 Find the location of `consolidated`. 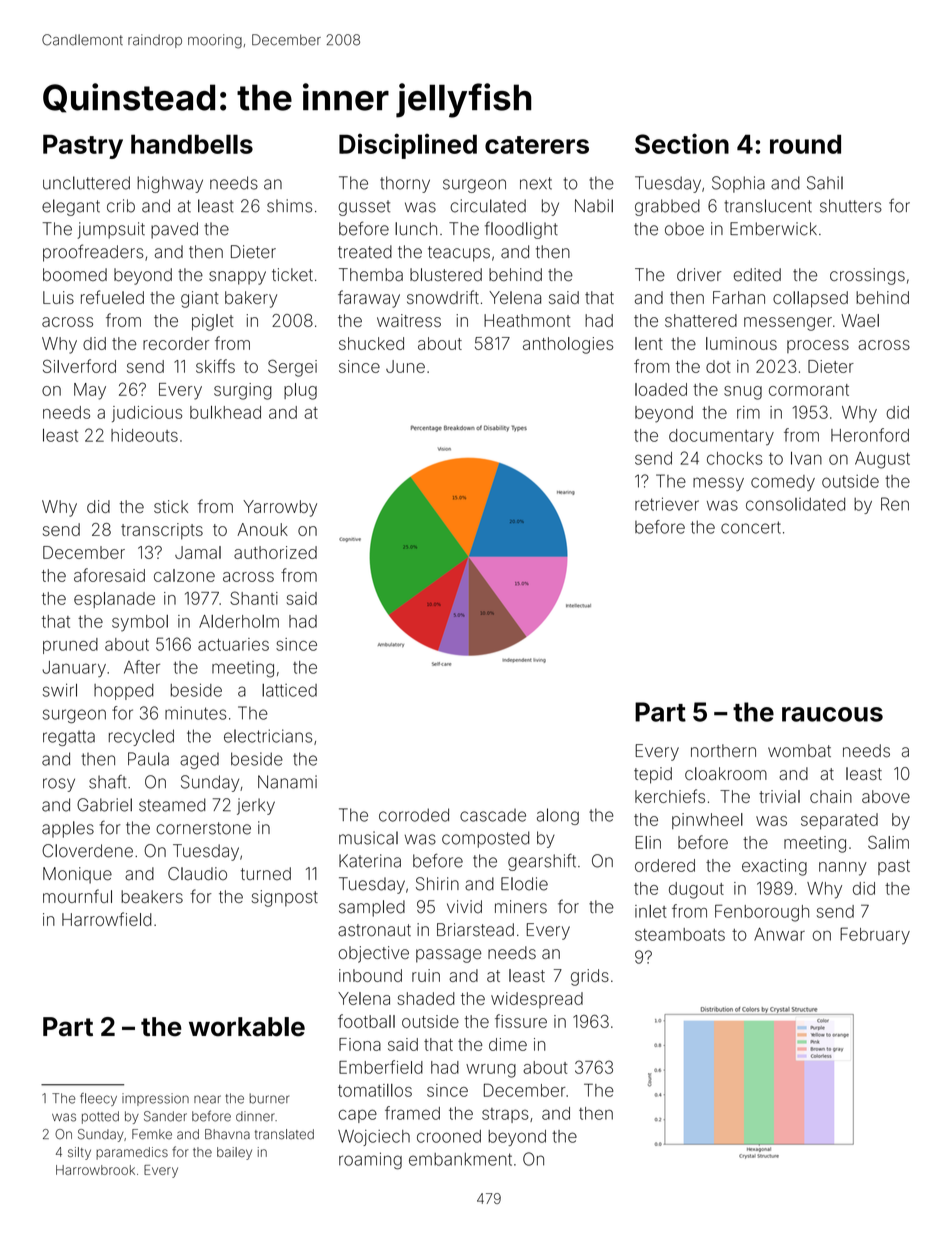

consolidated is located at coordinates (795, 504).
